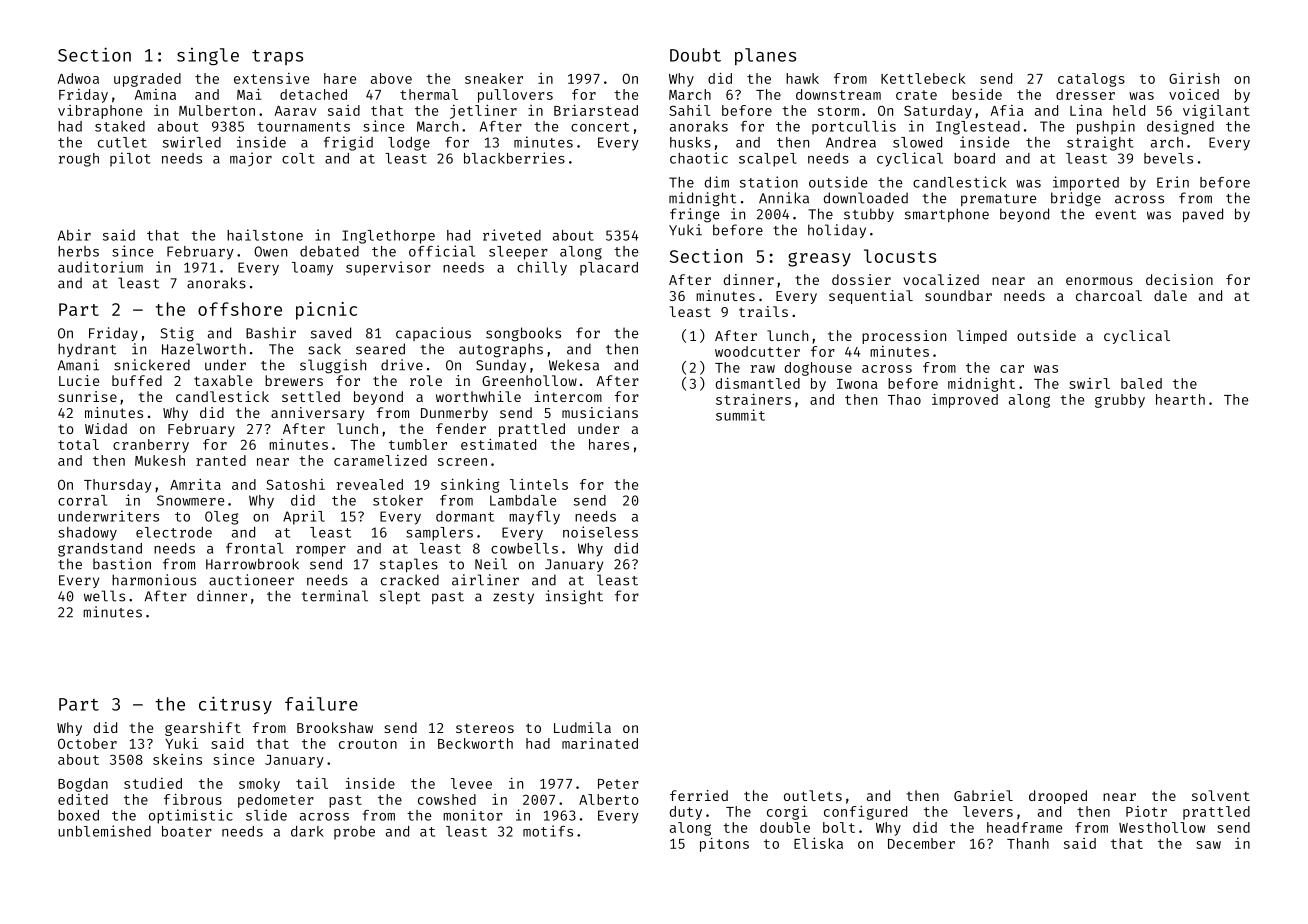 This page has height=924, width=1308. What do you see at coordinates (1007, 110) in the page?
I see `Afia` at bounding box center [1007, 110].
